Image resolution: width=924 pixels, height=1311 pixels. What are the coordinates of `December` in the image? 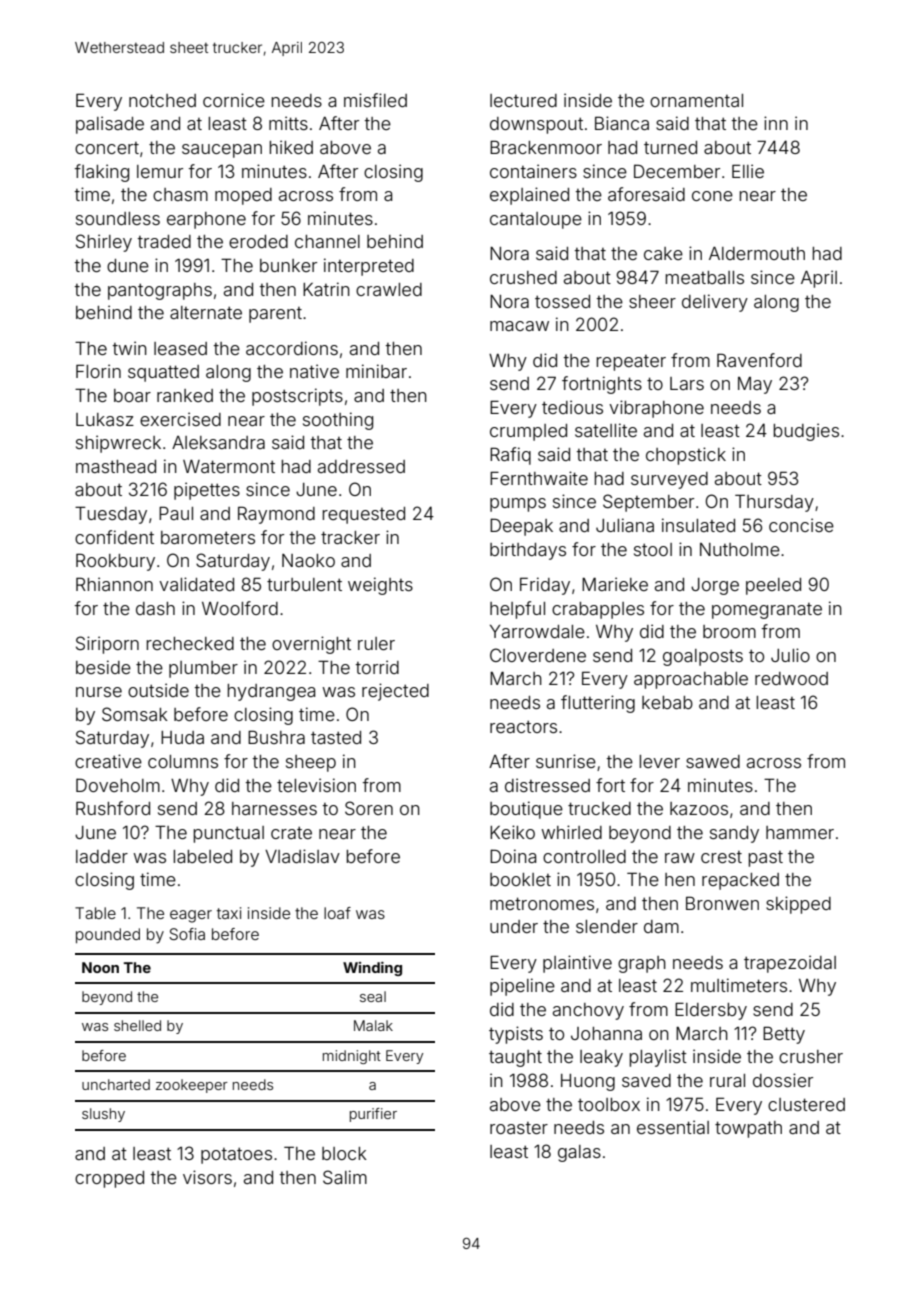 It's located at (677, 171).
